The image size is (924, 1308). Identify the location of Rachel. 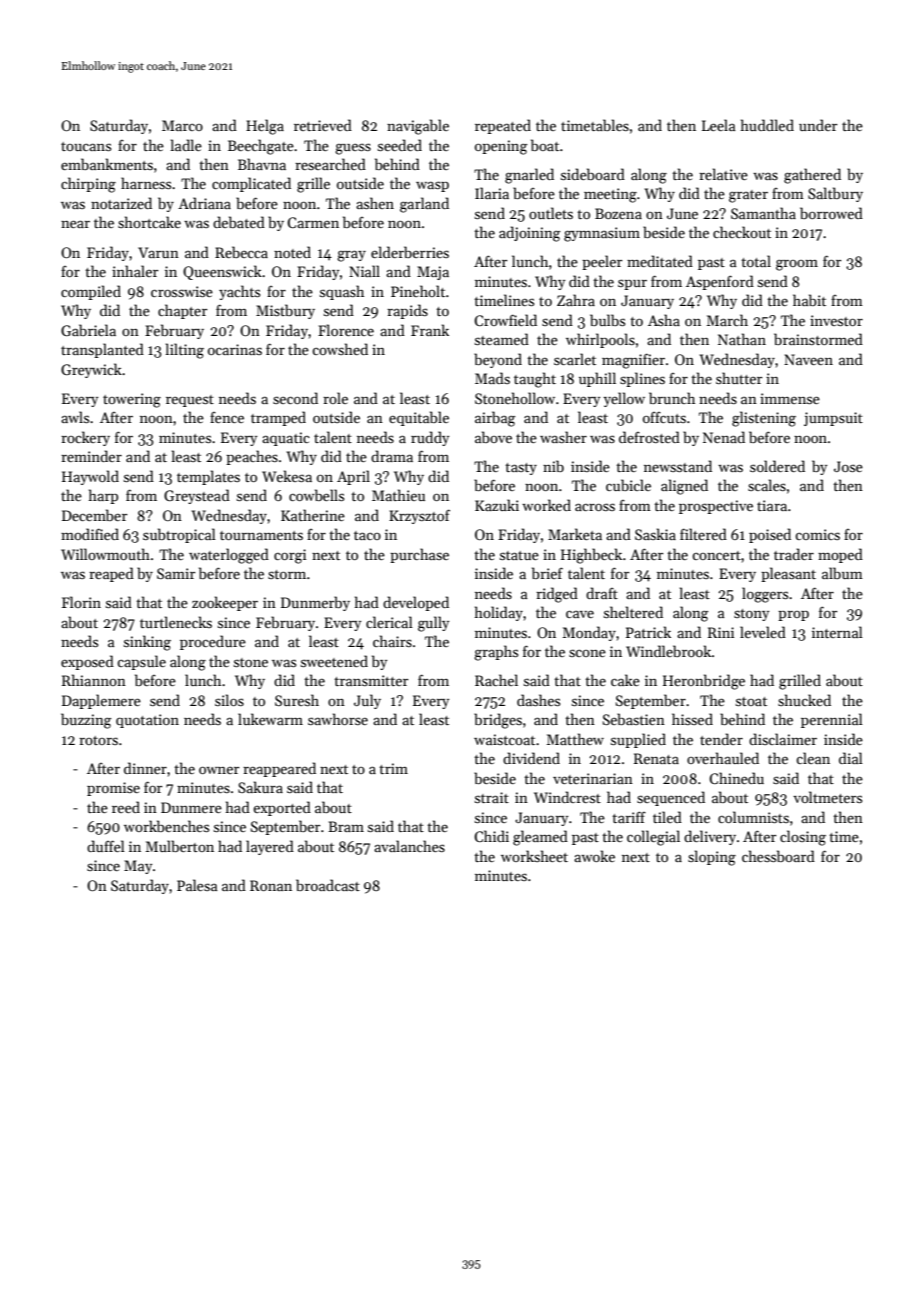
(496, 680).
